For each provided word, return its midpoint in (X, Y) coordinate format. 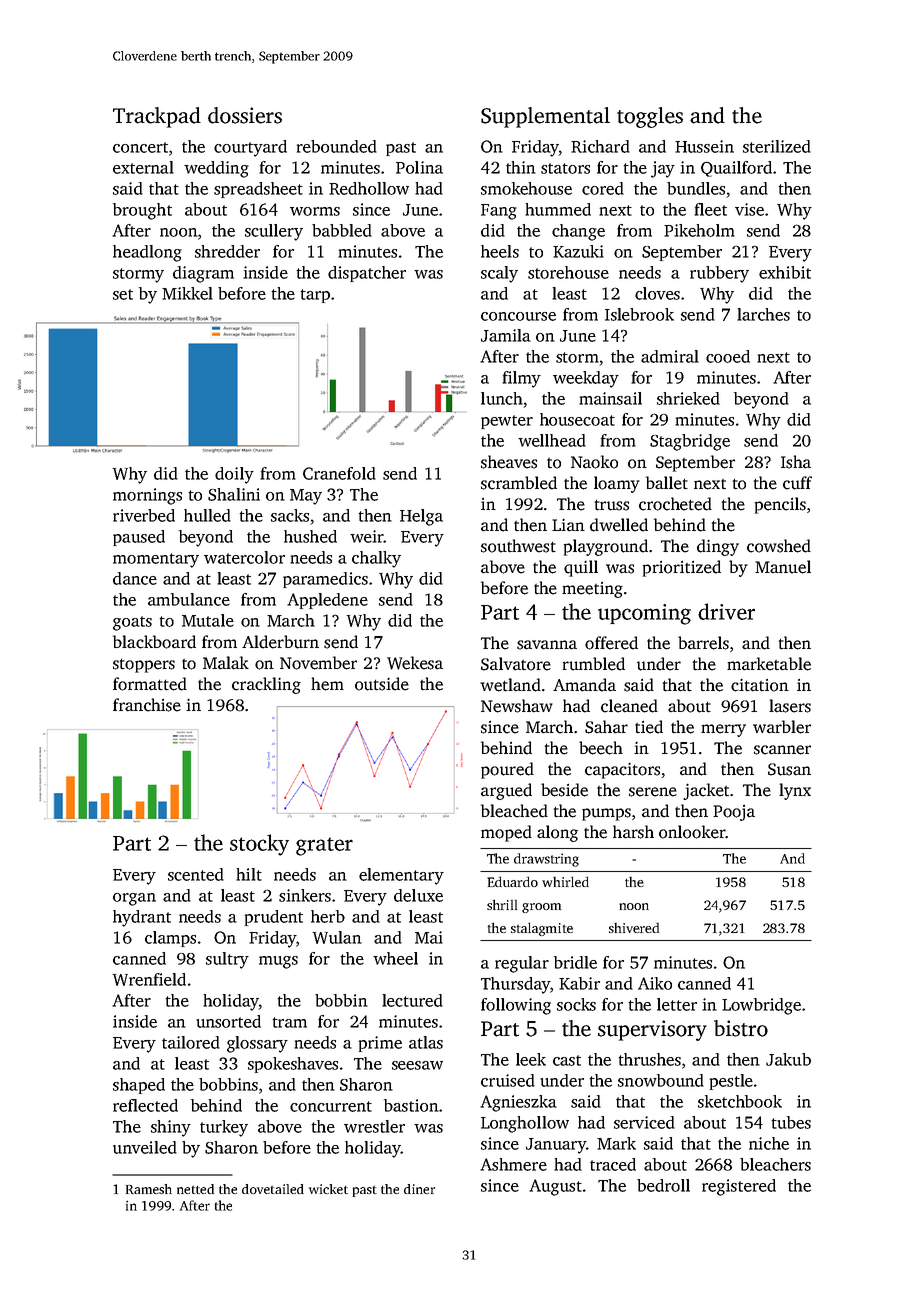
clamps (170, 939)
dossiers (245, 115)
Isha (796, 462)
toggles (650, 117)
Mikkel (187, 293)
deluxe (418, 895)
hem (327, 684)
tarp (315, 296)
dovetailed (273, 1189)
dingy (718, 547)
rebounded (337, 146)
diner (419, 1189)
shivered (634, 928)
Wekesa (415, 663)
